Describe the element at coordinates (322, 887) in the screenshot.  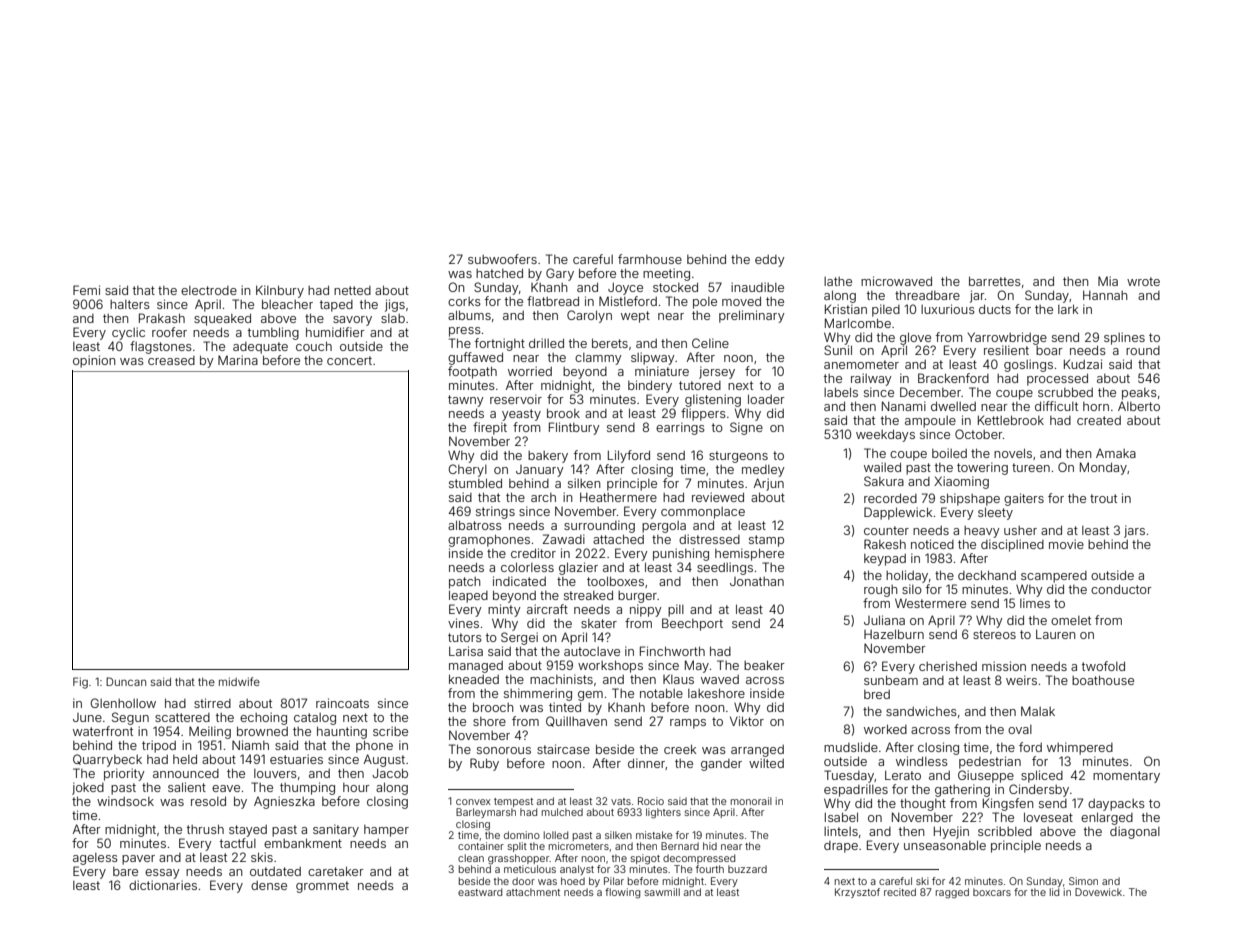
I see `grommet` at that location.
